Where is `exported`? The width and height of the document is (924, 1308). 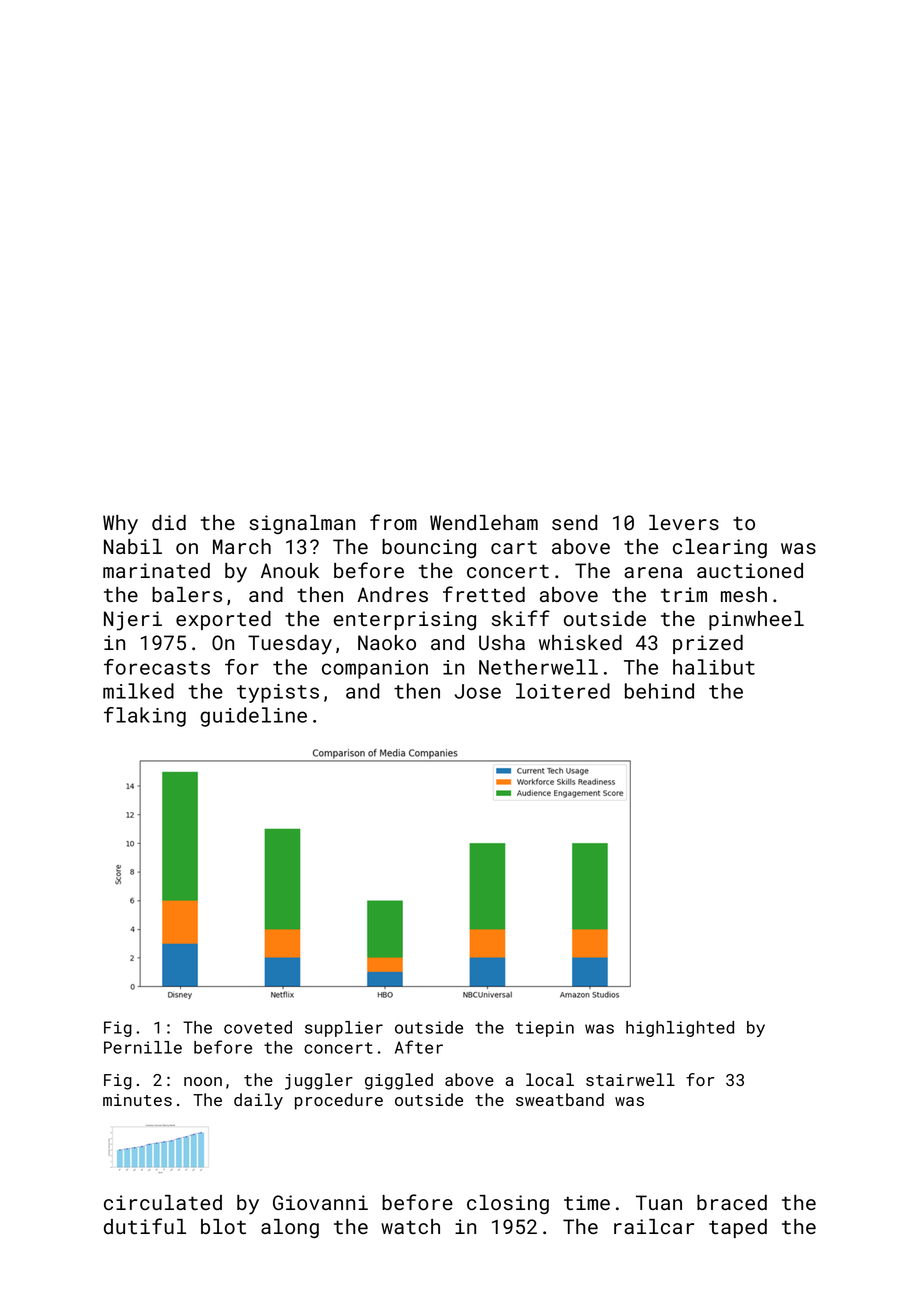 exported is located at coordinates (223, 620).
